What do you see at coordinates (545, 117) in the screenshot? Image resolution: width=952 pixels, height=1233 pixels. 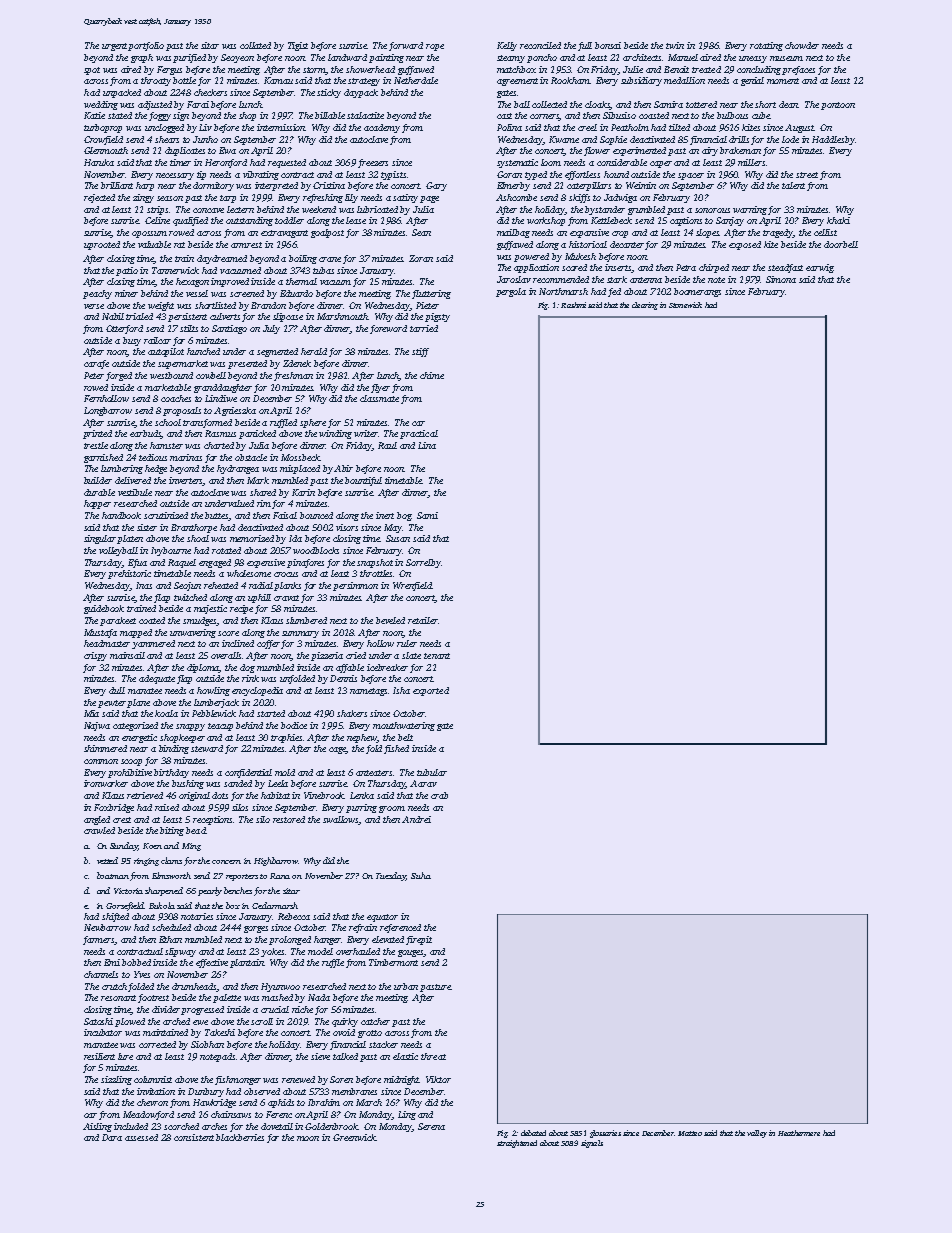 I see `corners` at bounding box center [545, 117].
